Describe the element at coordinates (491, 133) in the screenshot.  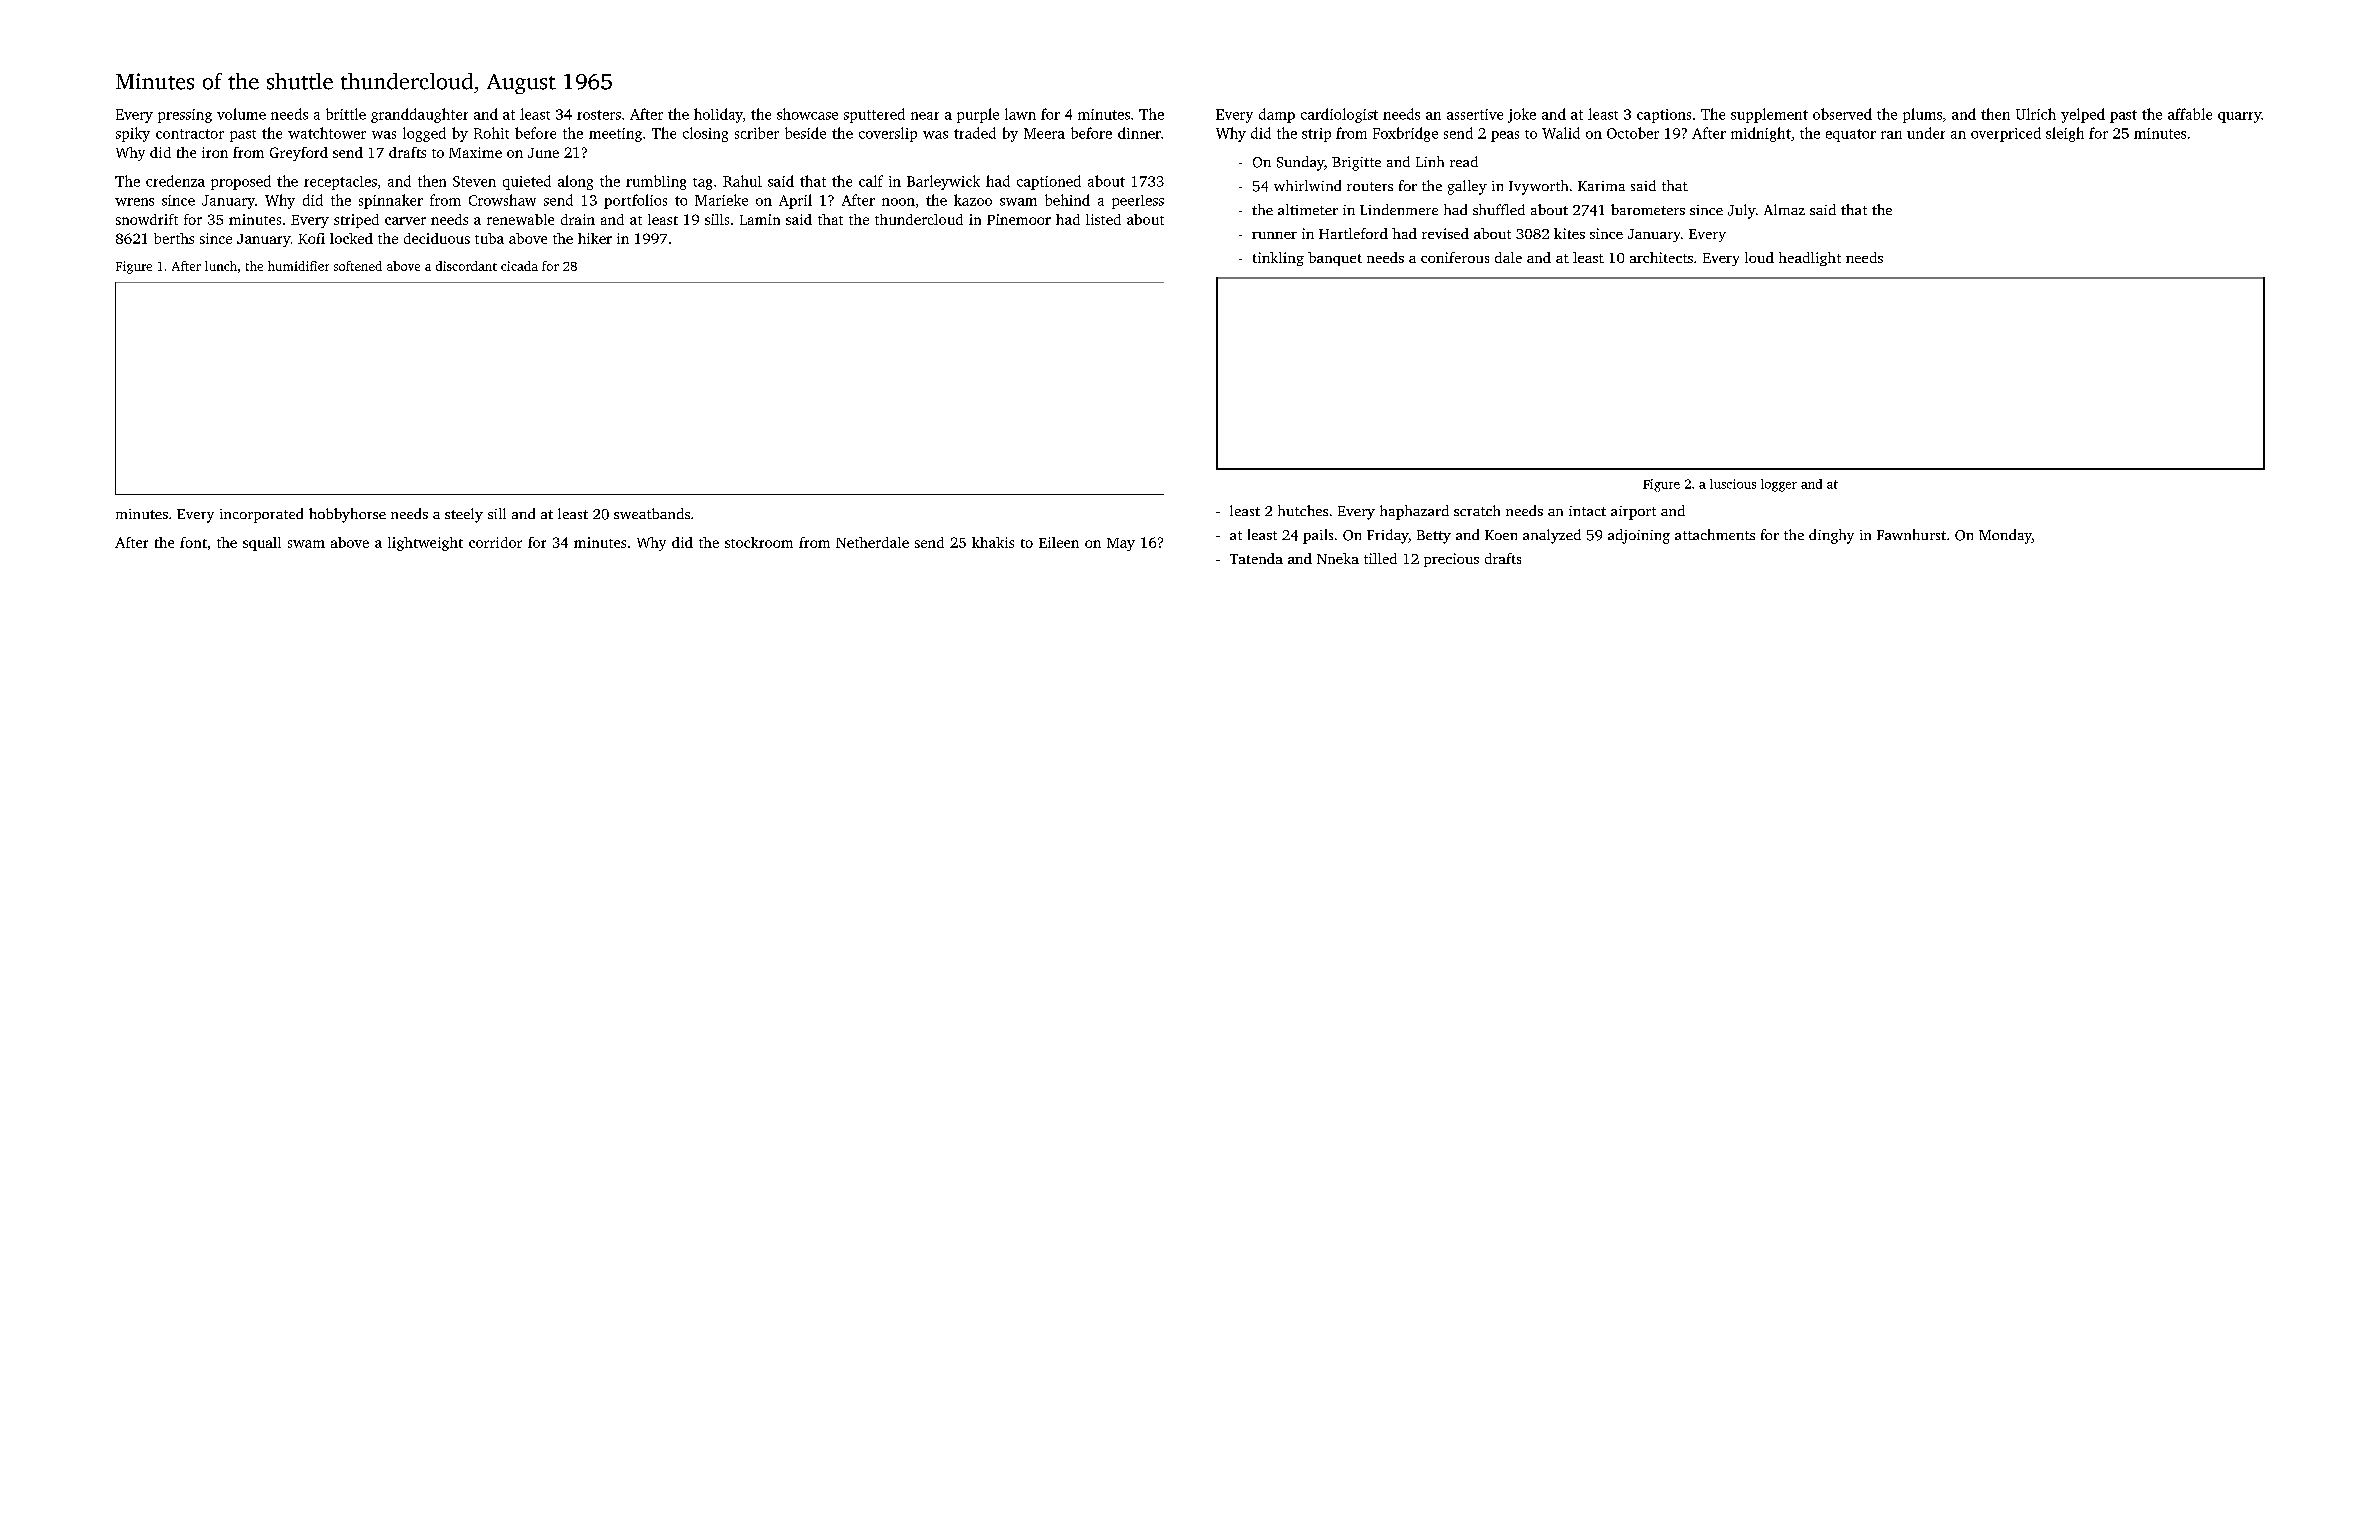
I see `Rohit` at that location.
